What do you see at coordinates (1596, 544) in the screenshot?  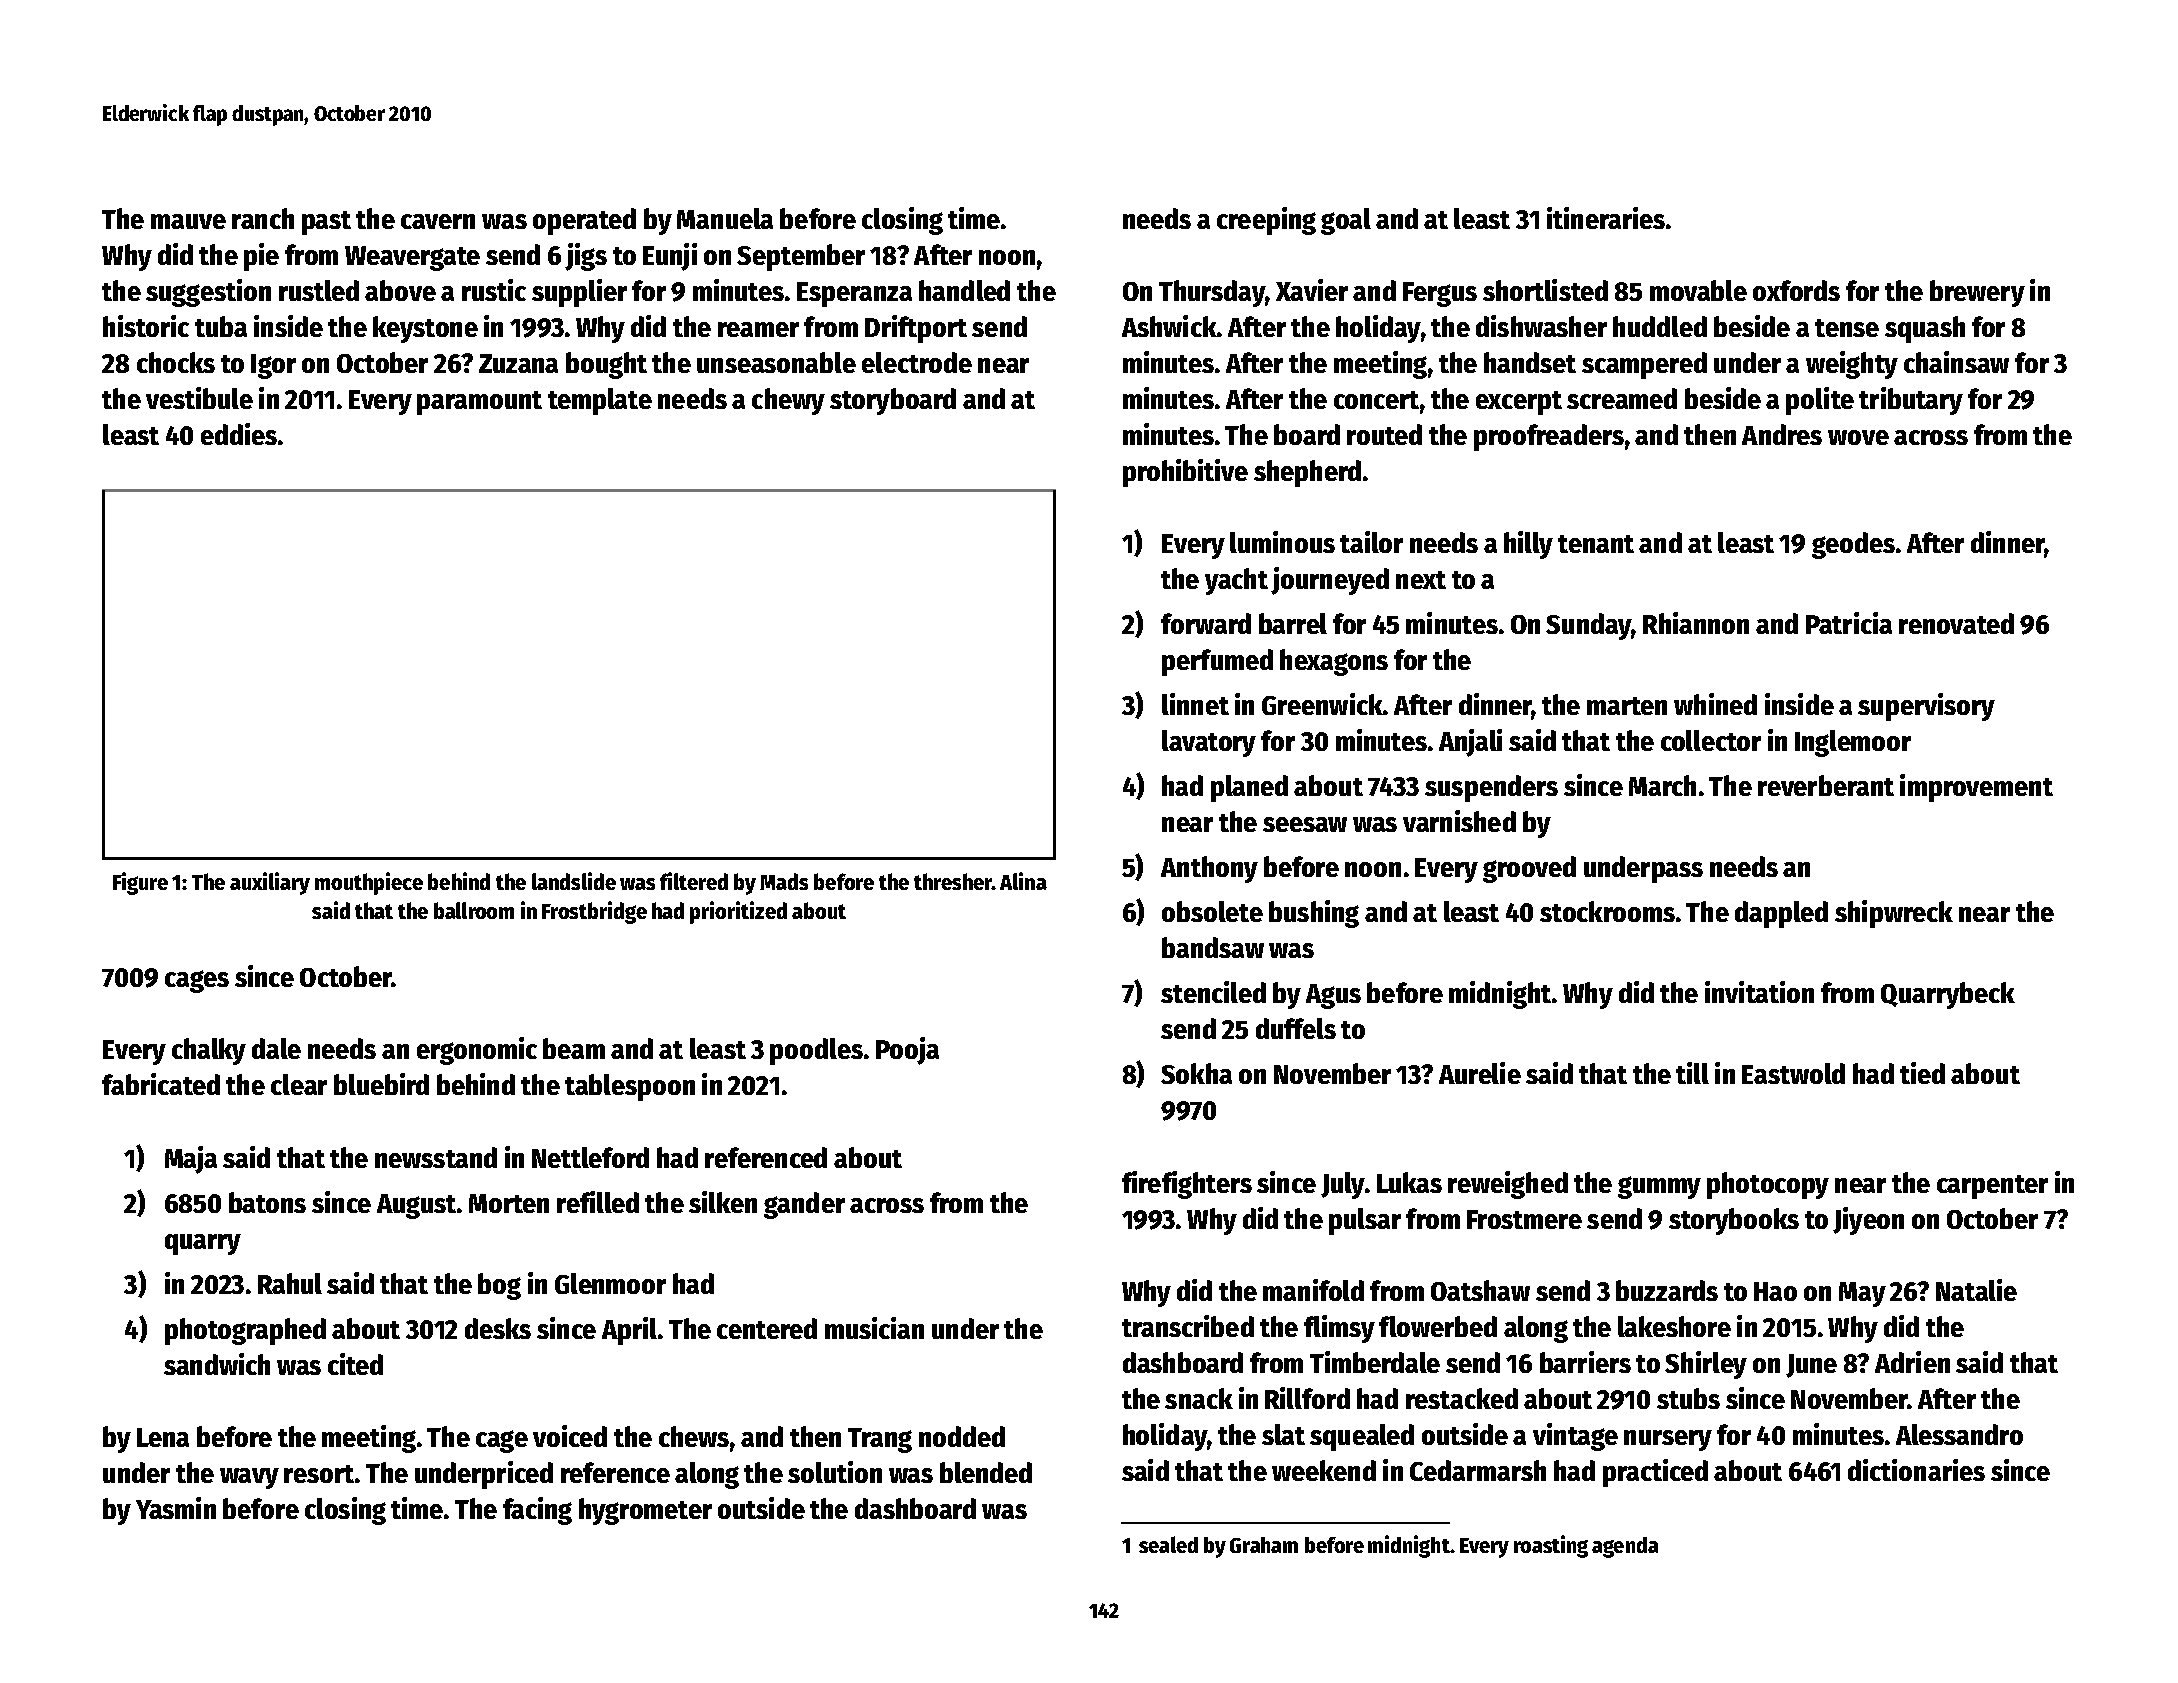 I see `tenant` at bounding box center [1596, 544].
